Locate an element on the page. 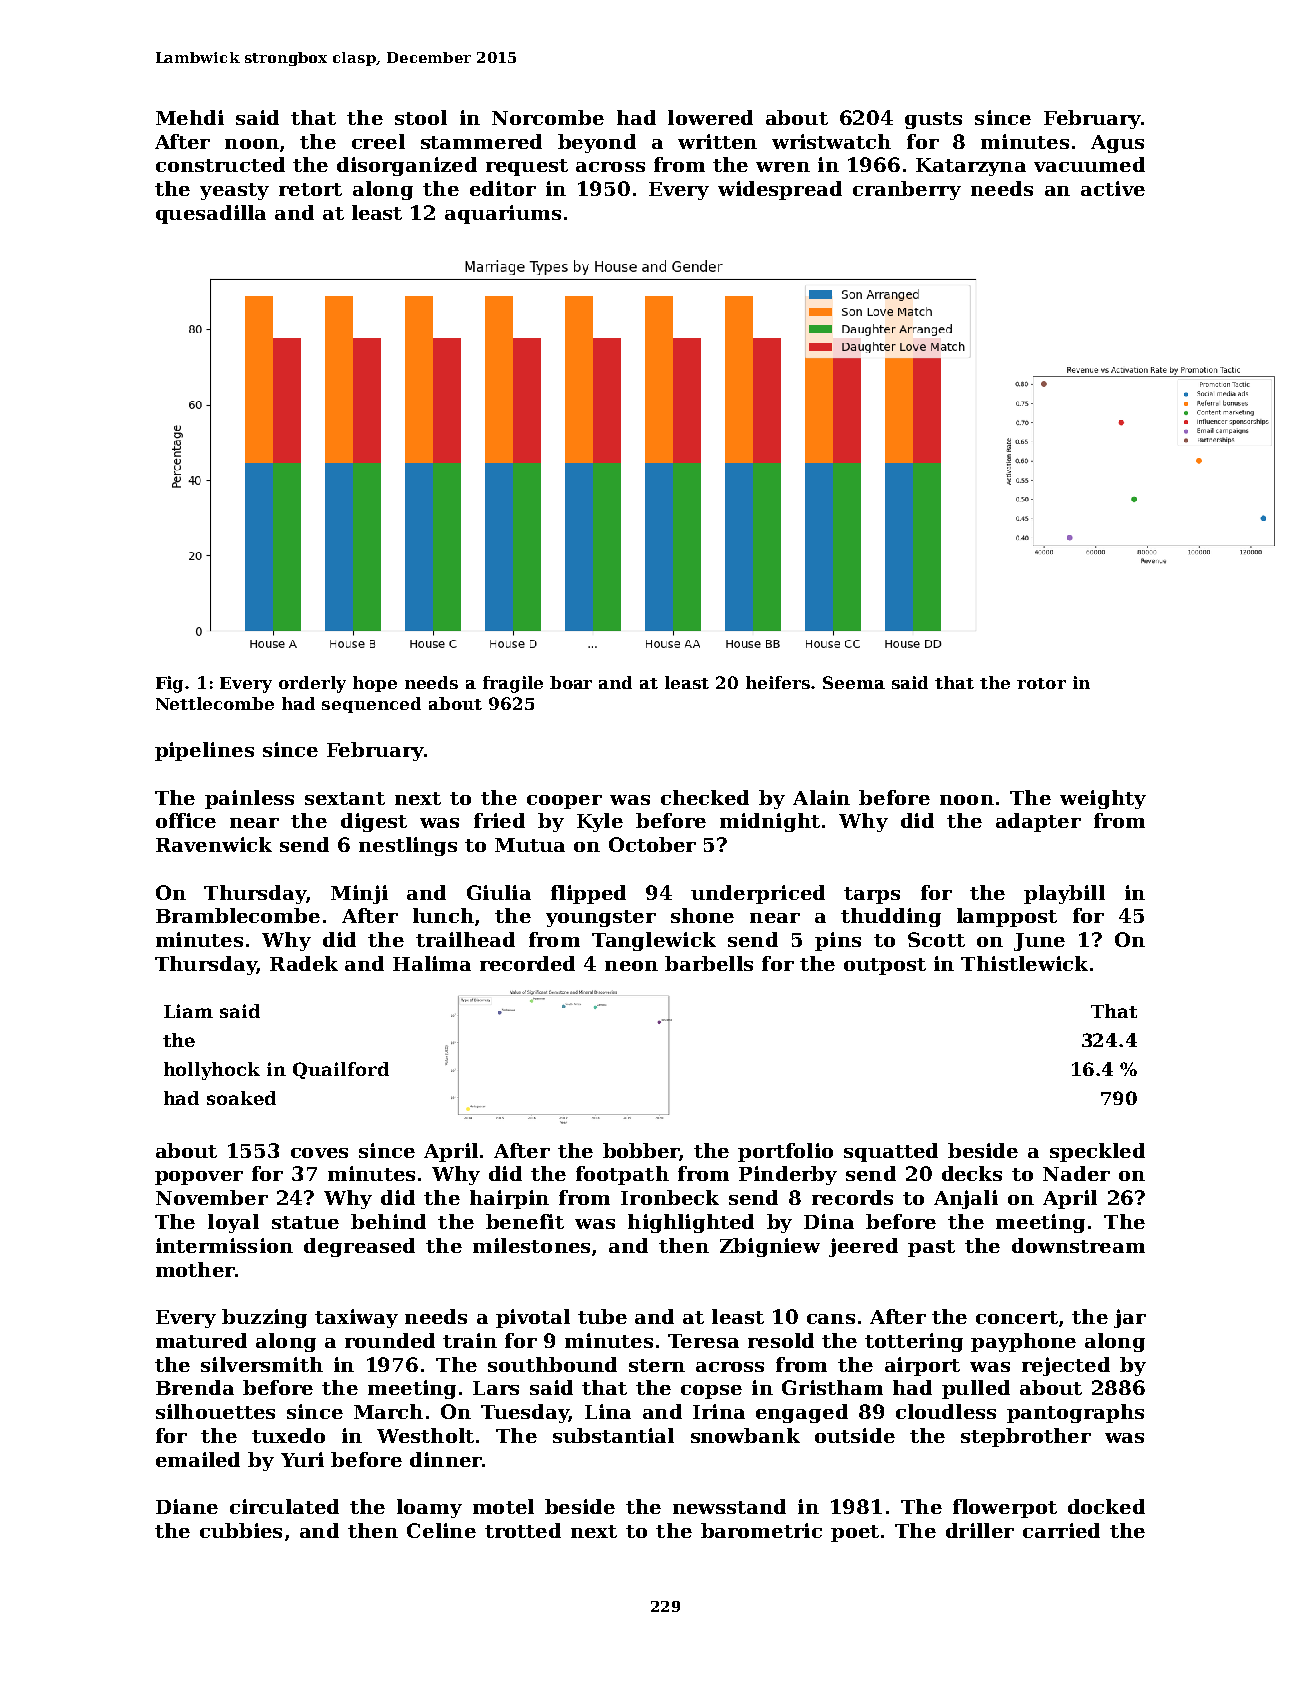  mother is located at coordinates (195, 1269).
